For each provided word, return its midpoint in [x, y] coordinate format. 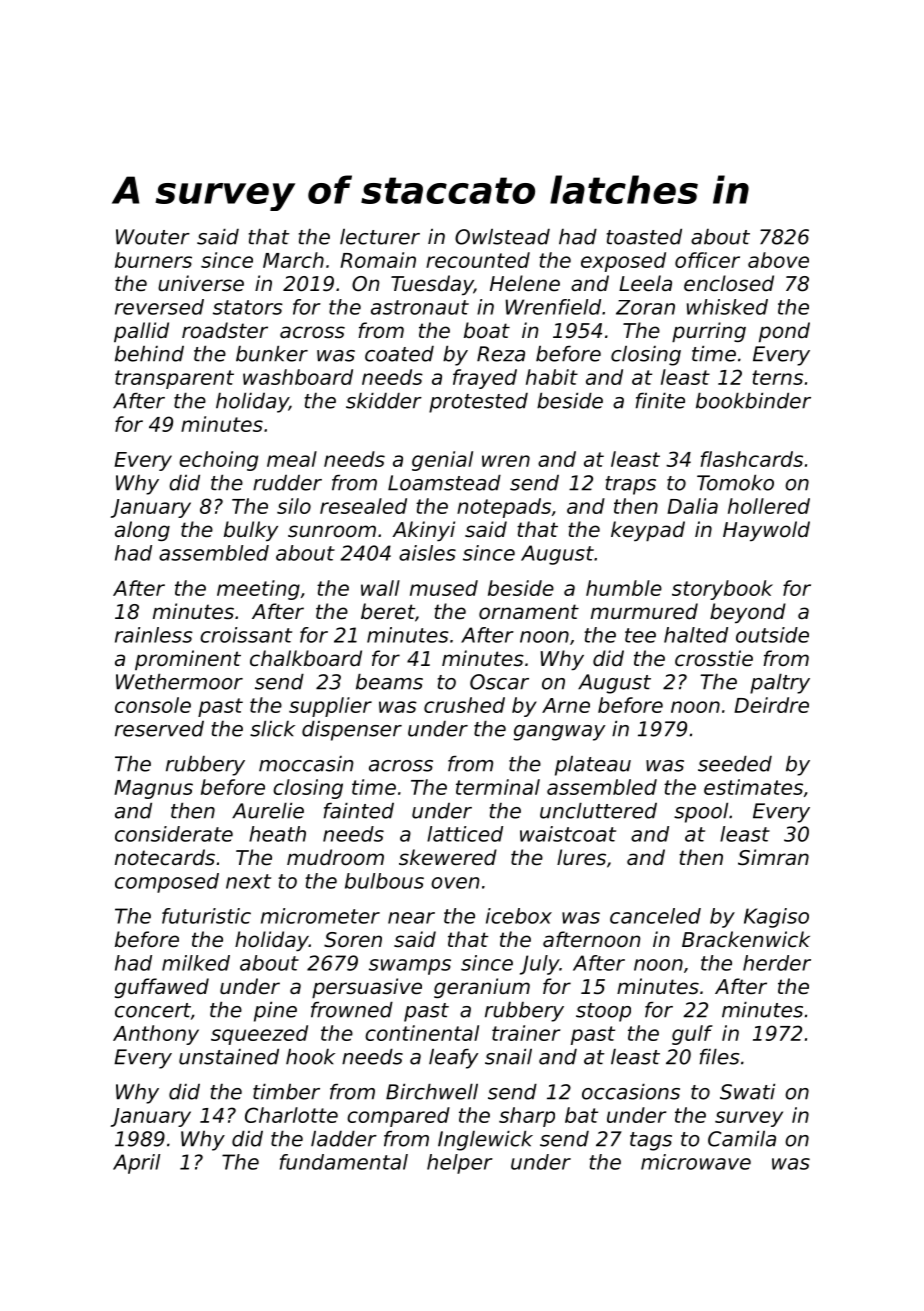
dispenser [352, 731]
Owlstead [502, 237]
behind [149, 354]
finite [660, 401]
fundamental [344, 1162]
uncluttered [598, 811]
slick [272, 729]
